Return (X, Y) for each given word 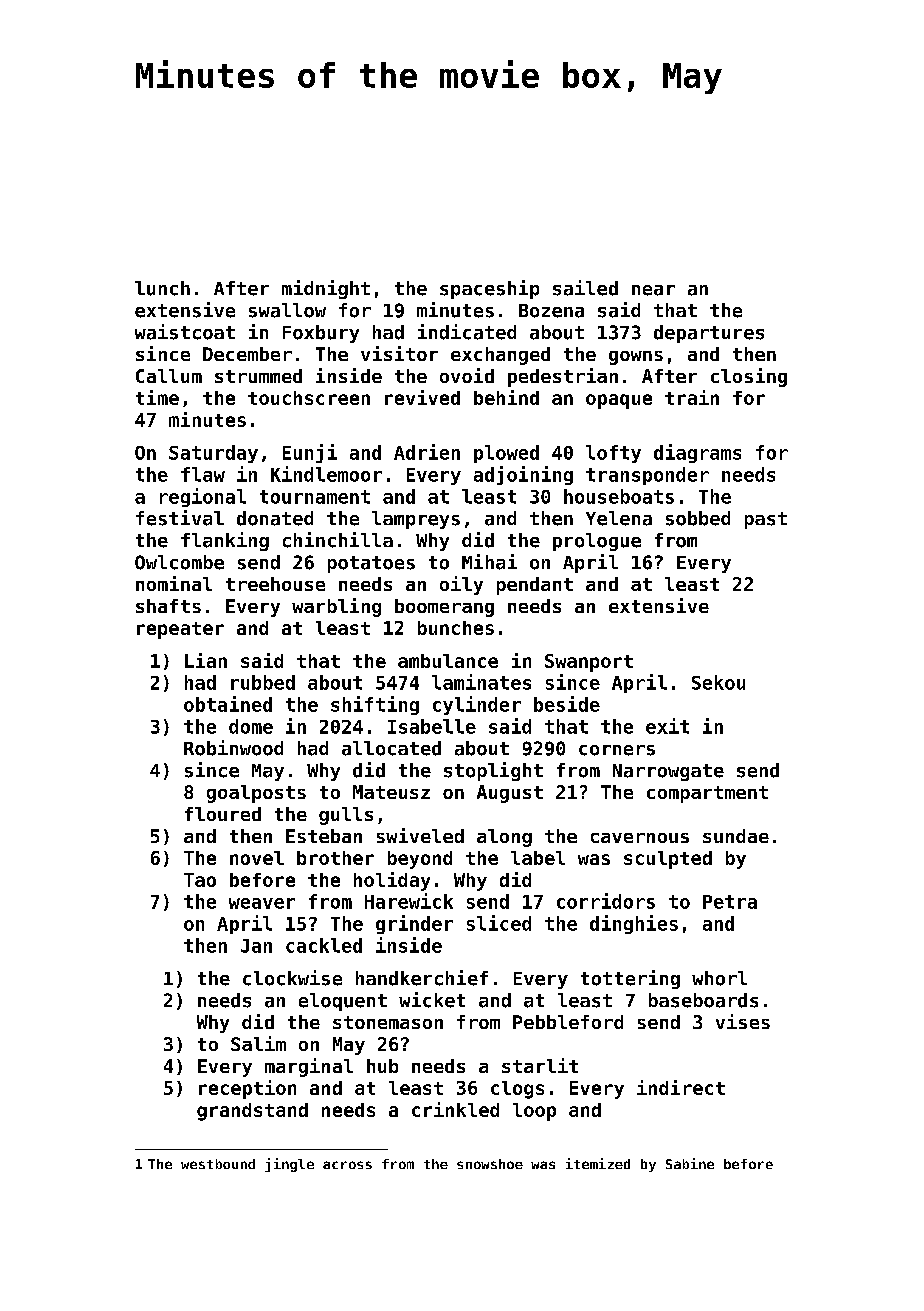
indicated (467, 332)
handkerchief (422, 978)
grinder (414, 924)
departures (709, 334)
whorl (719, 978)
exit (667, 726)
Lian (206, 660)
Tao (200, 880)
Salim (258, 1043)
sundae (736, 836)
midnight (326, 289)
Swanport (589, 663)
